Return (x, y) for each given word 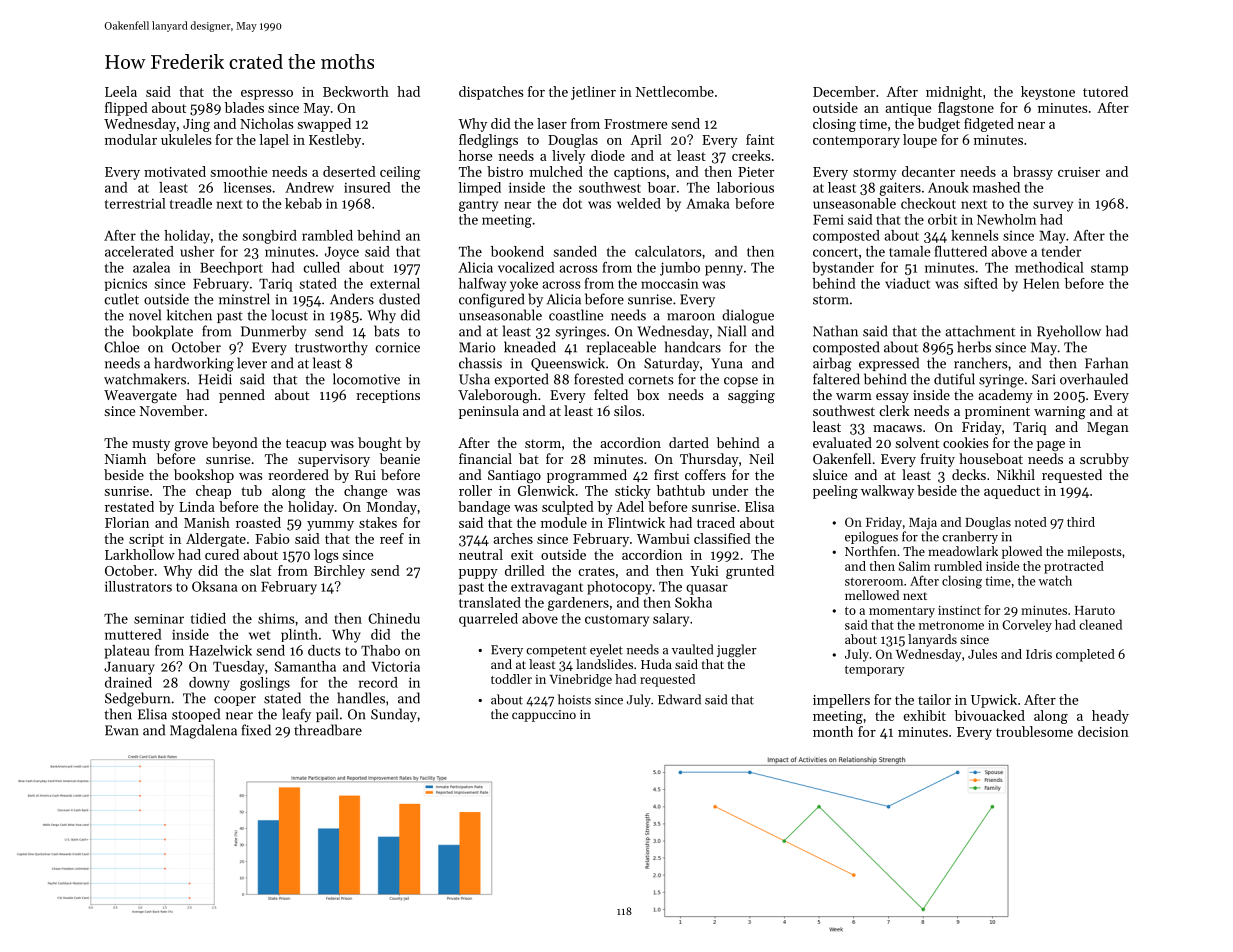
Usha (474, 379)
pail (327, 715)
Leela (121, 91)
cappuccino (544, 716)
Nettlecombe (675, 91)
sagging (751, 397)
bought (380, 444)
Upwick (994, 701)
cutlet (122, 299)
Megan (1108, 429)
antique (908, 109)
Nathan (835, 331)
